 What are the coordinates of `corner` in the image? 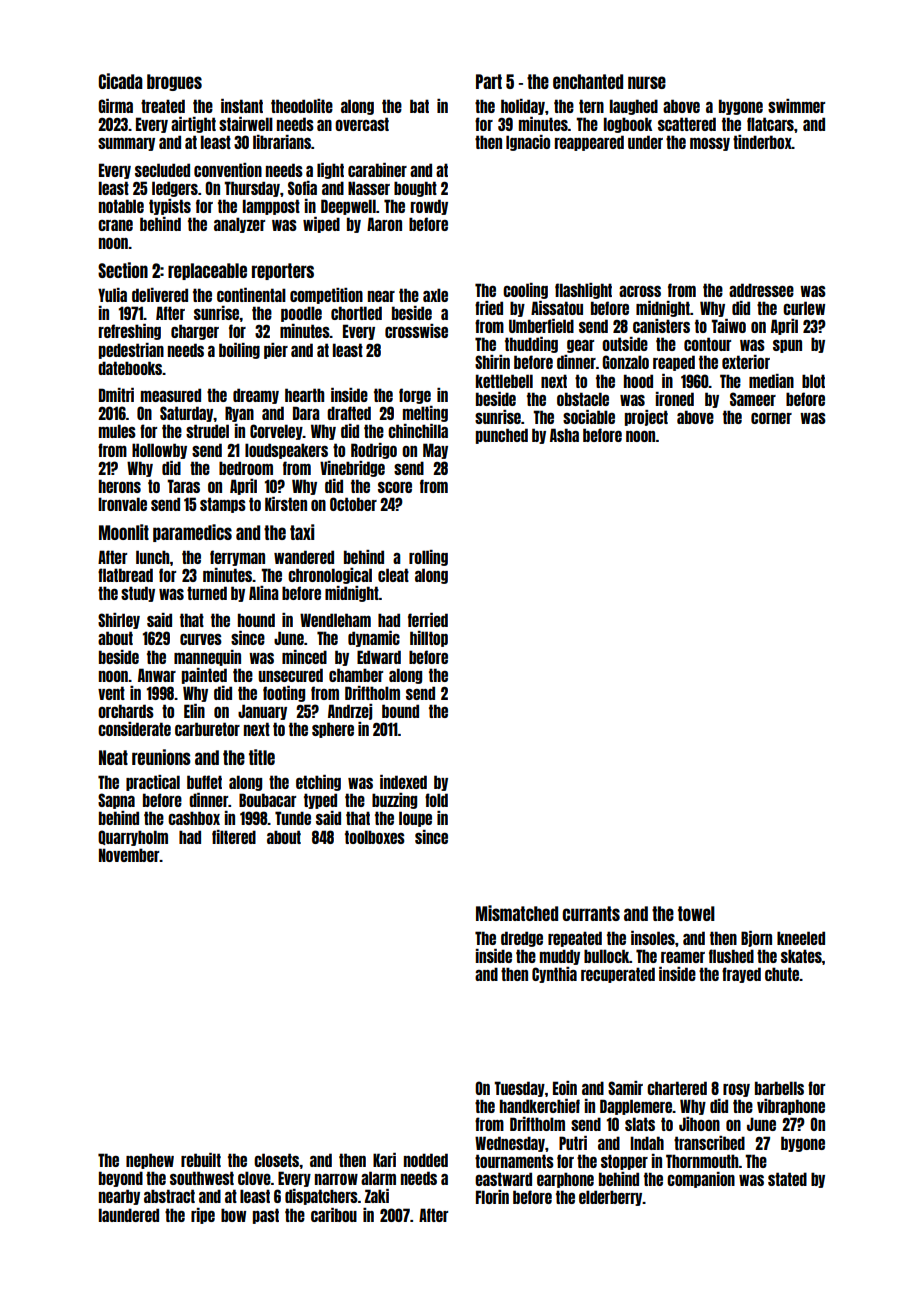 It's located at (771, 418).
